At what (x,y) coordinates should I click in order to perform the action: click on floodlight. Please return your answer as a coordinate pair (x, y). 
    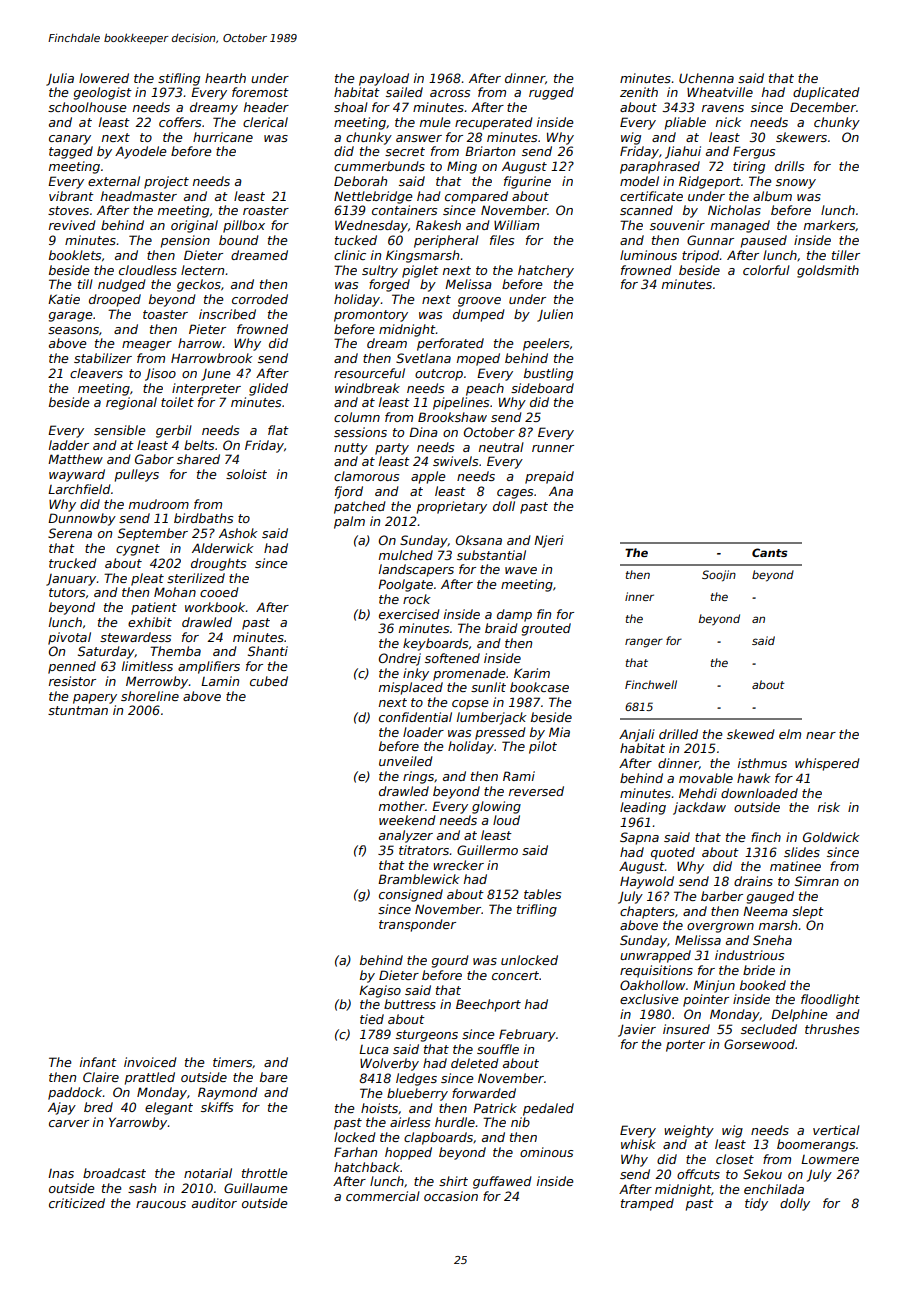
    Looking at the image, I should click on (830, 1000).
